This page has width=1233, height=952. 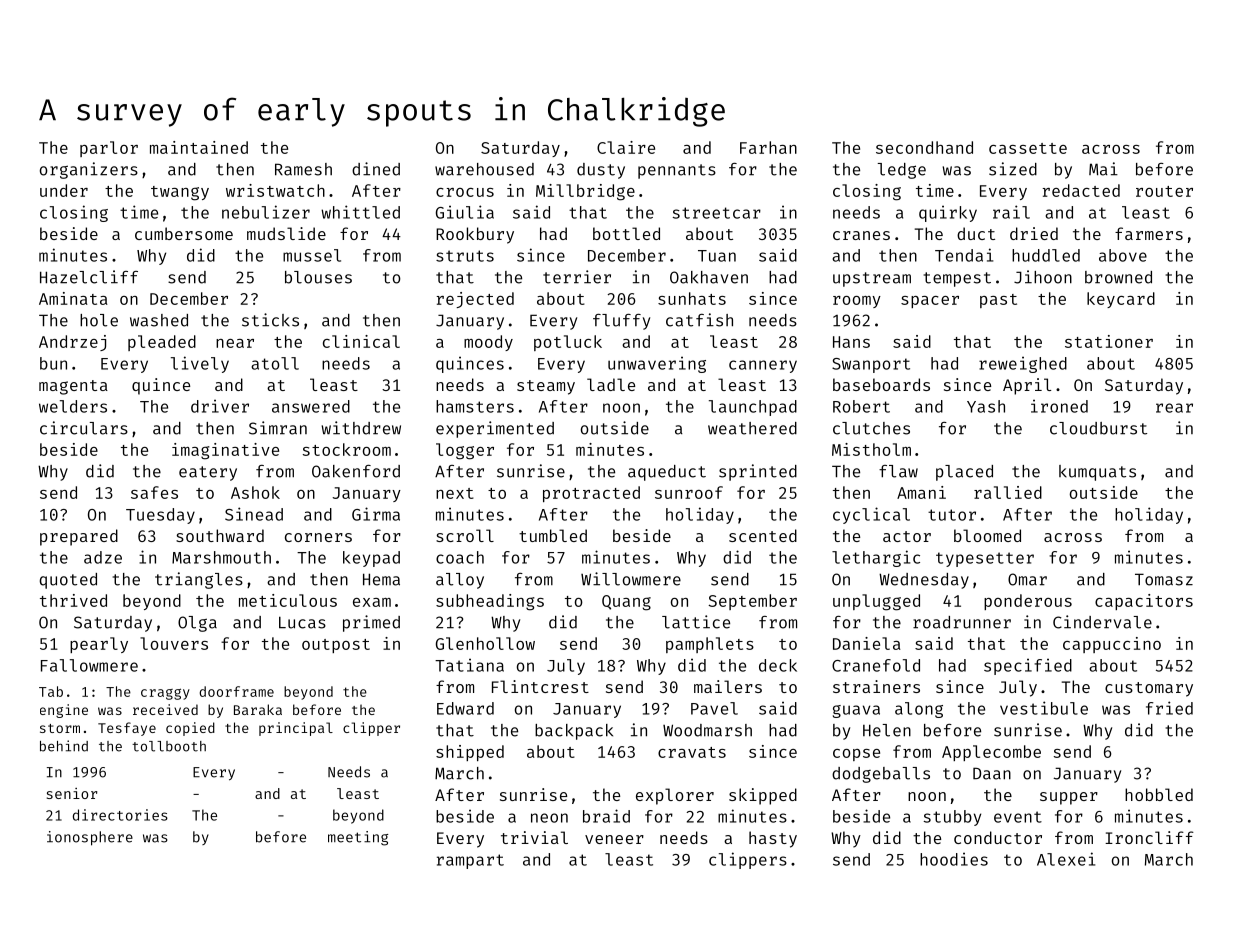 I want to click on past, so click(x=998, y=301).
